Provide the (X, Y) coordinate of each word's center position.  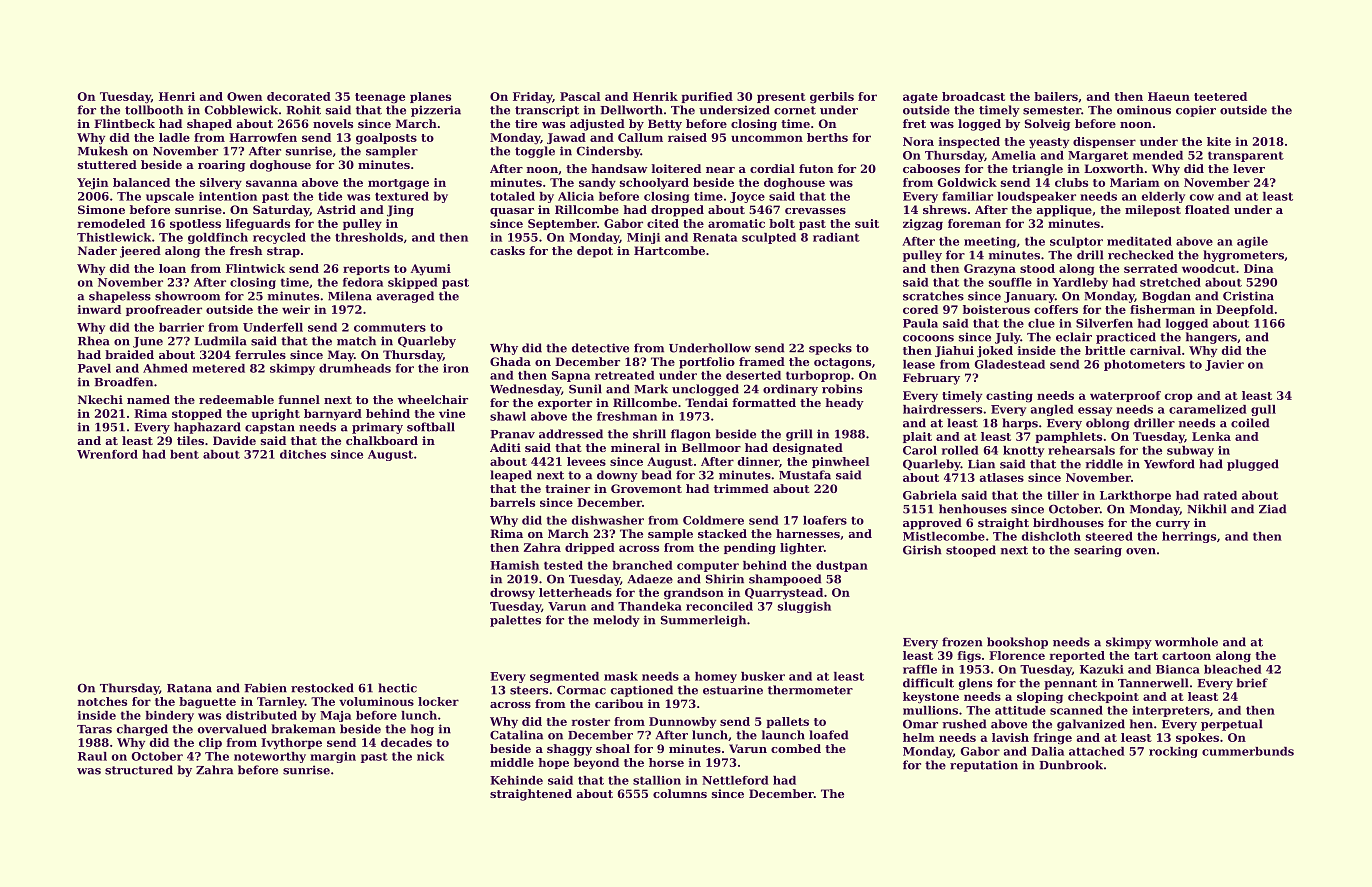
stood (1037, 268)
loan (172, 268)
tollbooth (154, 110)
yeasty (1049, 143)
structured (139, 770)
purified (707, 97)
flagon (691, 435)
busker (763, 676)
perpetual (1232, 725)
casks (507, 250)
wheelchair (433, 399)
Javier (1224, 365)
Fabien (265, 688)
